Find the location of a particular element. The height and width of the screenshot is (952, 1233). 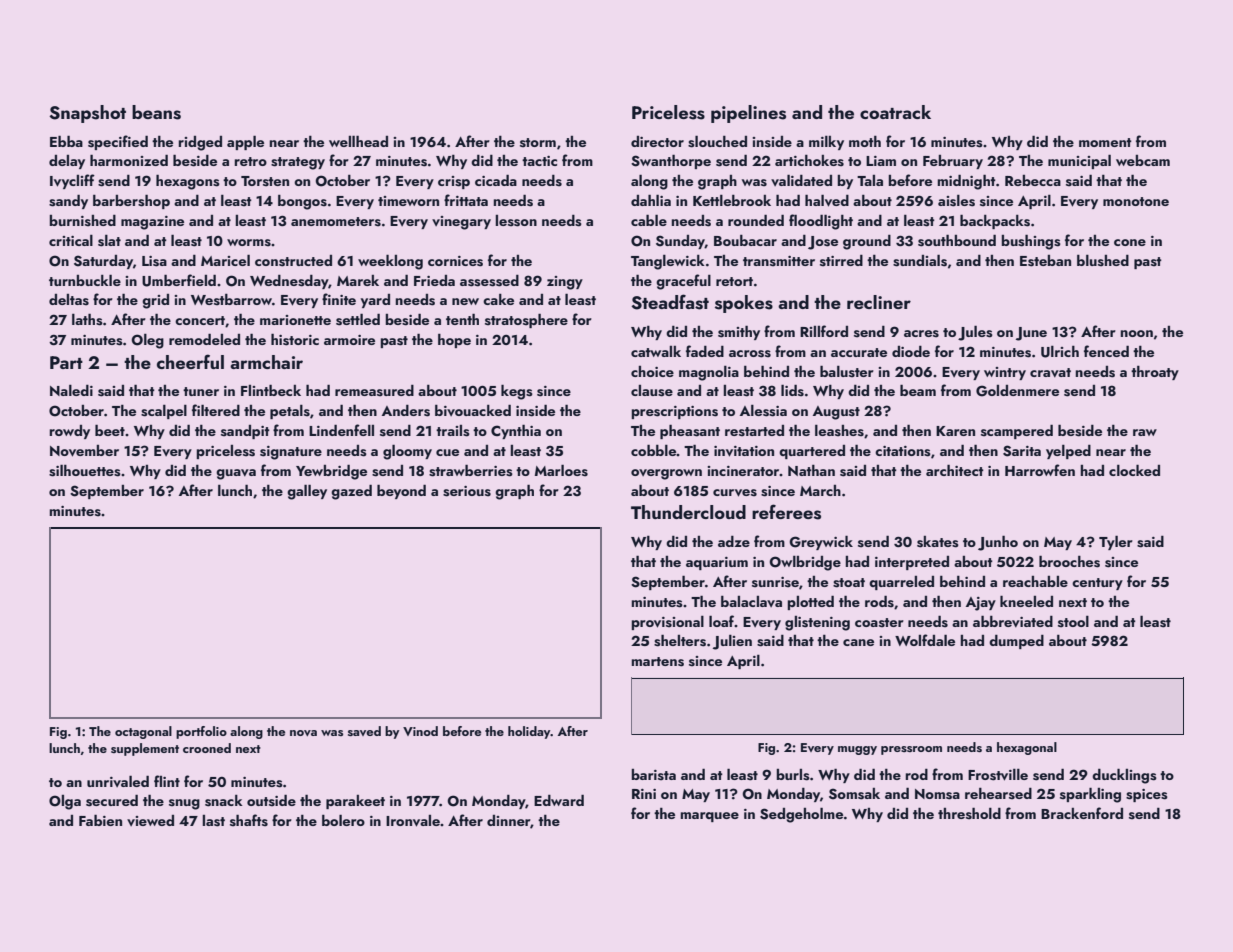

sandy is located at coordinates (68, 202).
